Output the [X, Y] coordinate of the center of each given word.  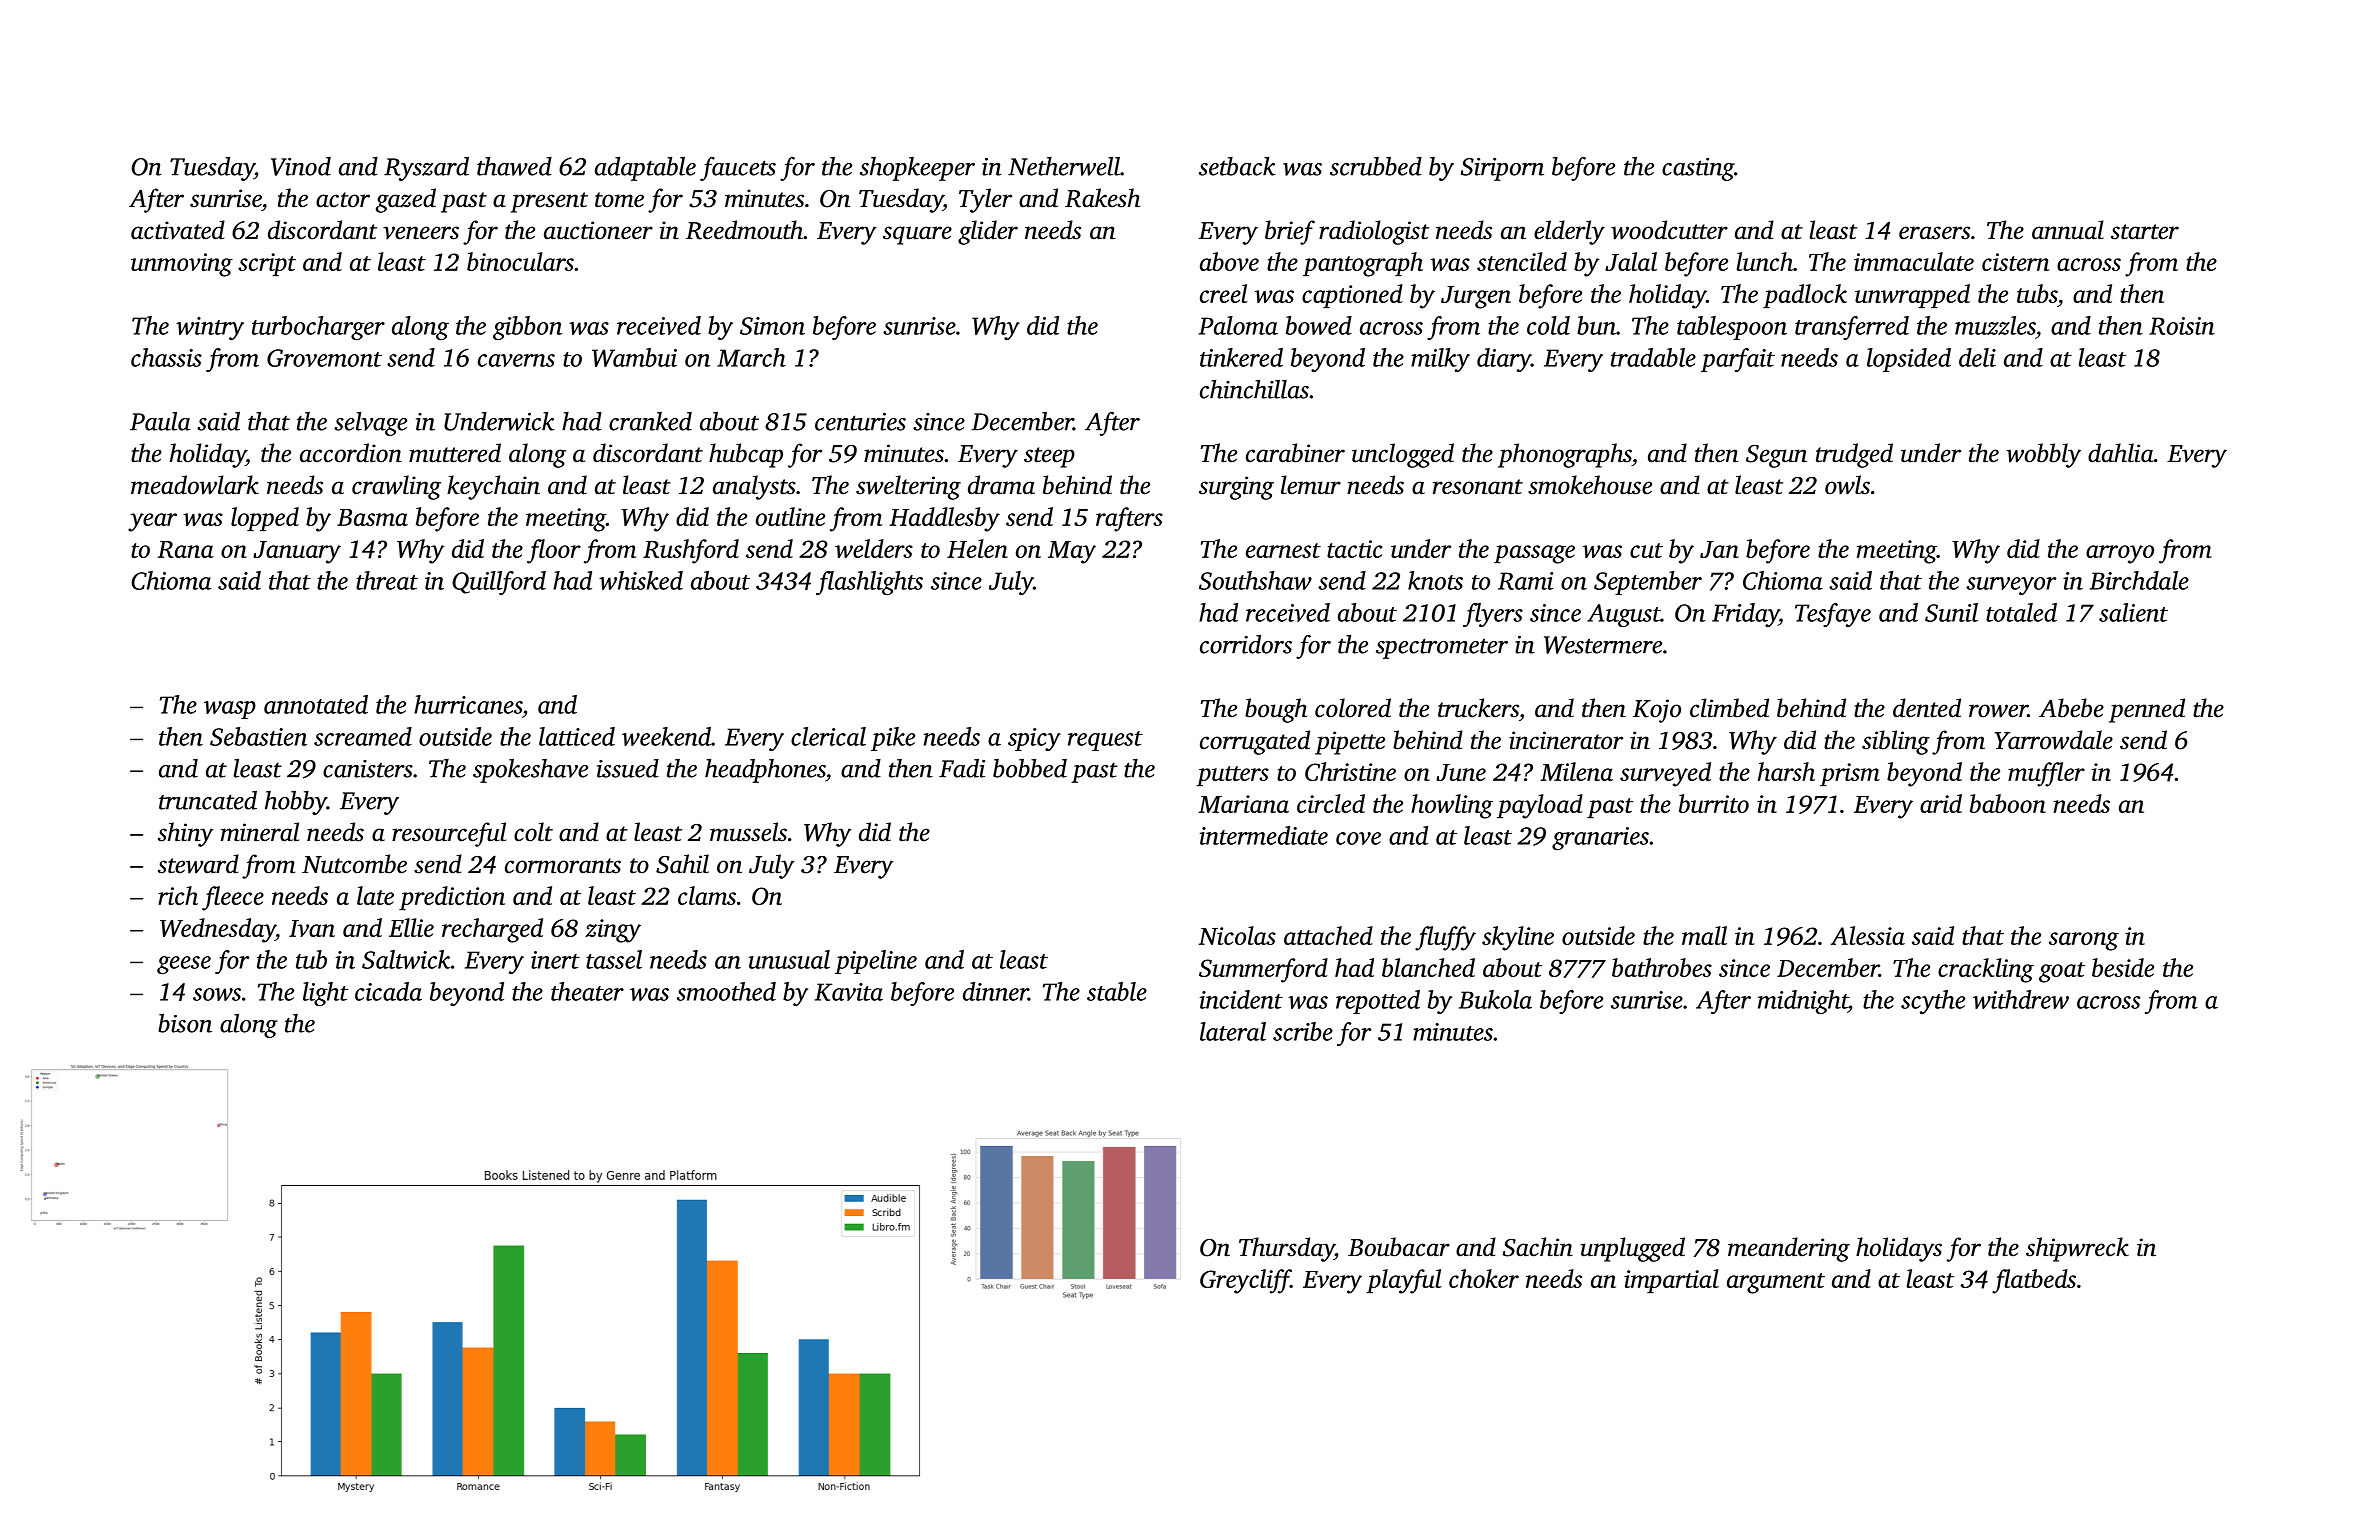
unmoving [182, 265]
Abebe [2071, 708]
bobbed [1030, 768]
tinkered [1241, 357]
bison [185, 1023]
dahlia [2121, 453]
